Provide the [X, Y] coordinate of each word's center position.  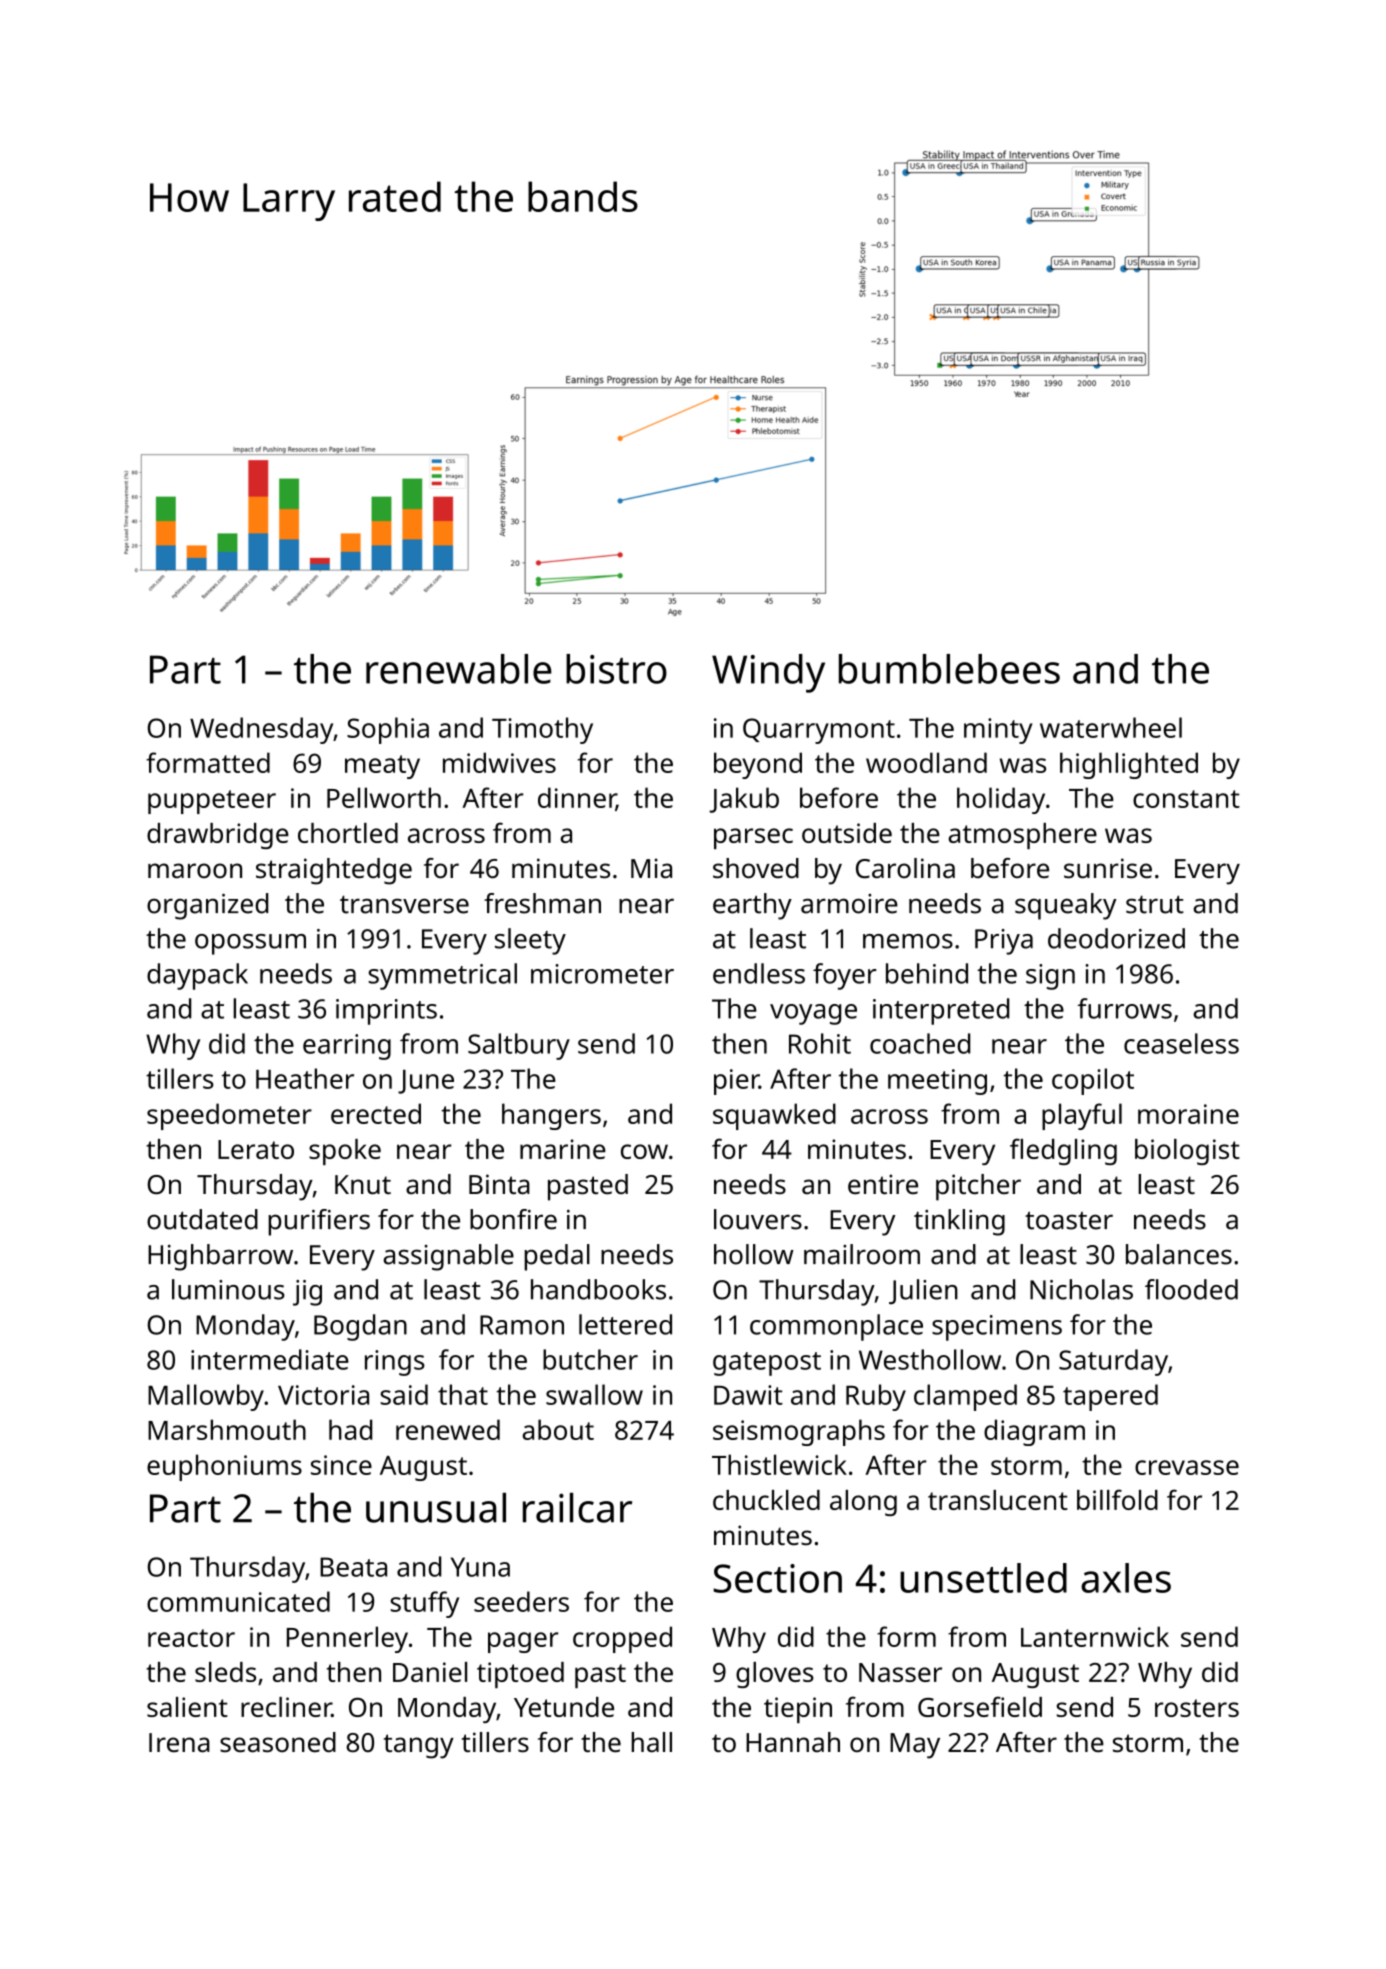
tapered [1110, 1397]
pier [736, 1082]
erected [376, 1113]
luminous [228, 1289]
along [863, 1503]
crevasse [1187, 1467]
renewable [459, 669]
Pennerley [347, 1639]
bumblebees [949, 669]
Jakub [744, 800]
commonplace [836, 1327]
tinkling [959, 1222]
